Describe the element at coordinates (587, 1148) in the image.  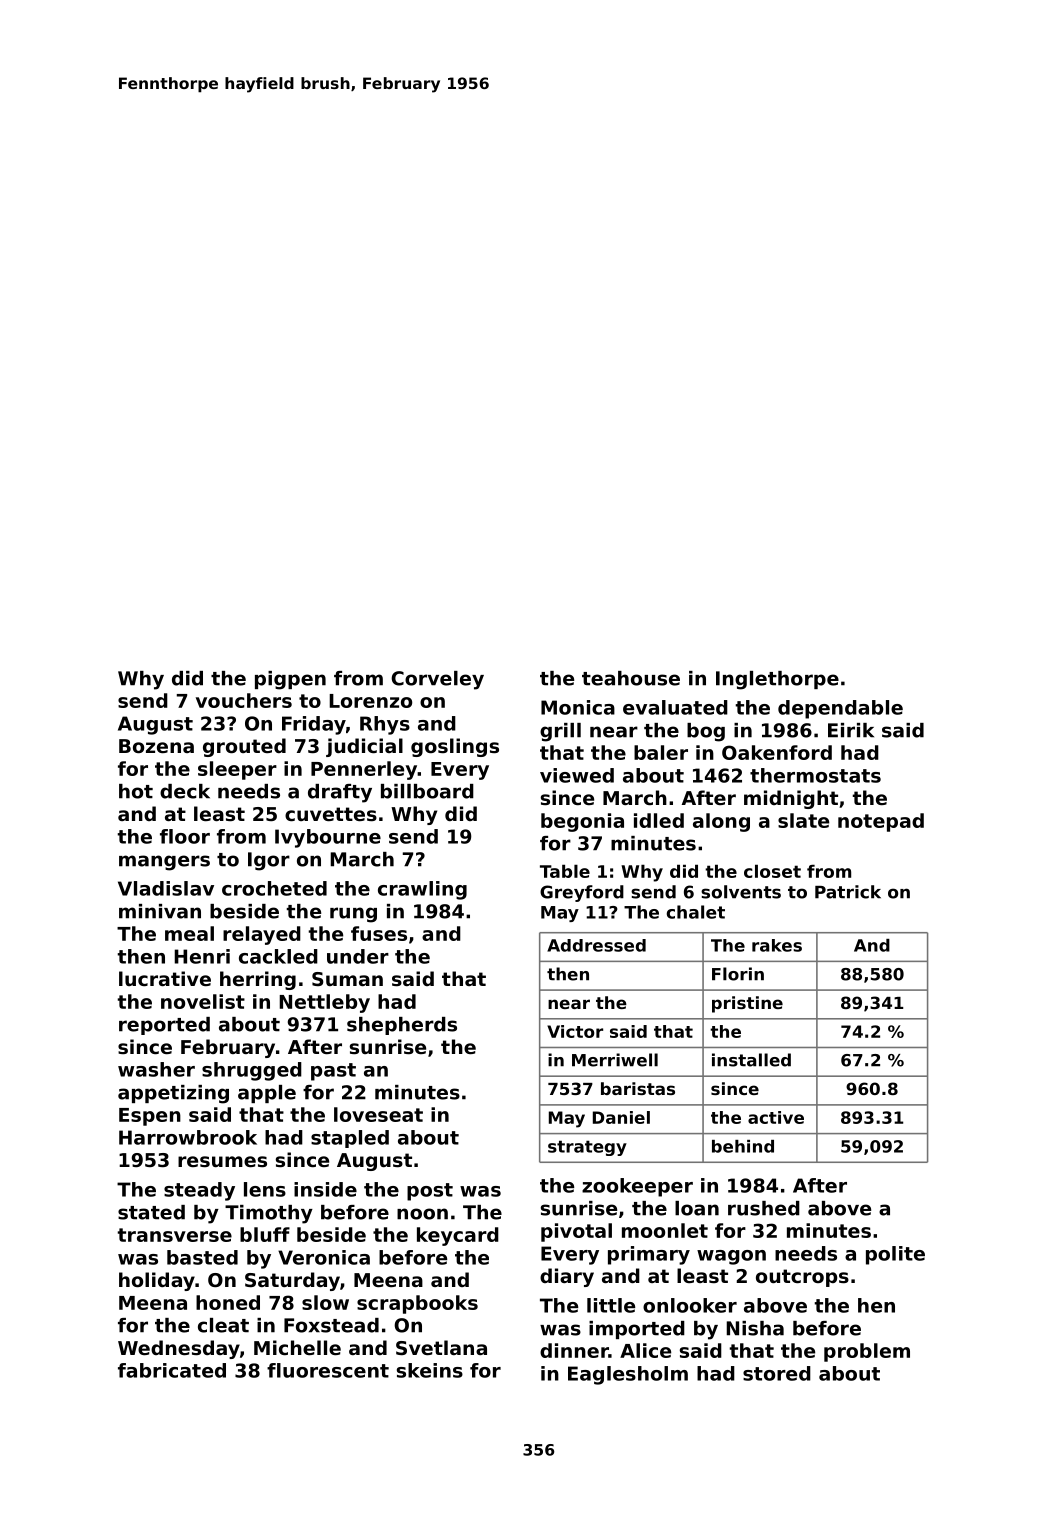
I see `strategy` at that location.
